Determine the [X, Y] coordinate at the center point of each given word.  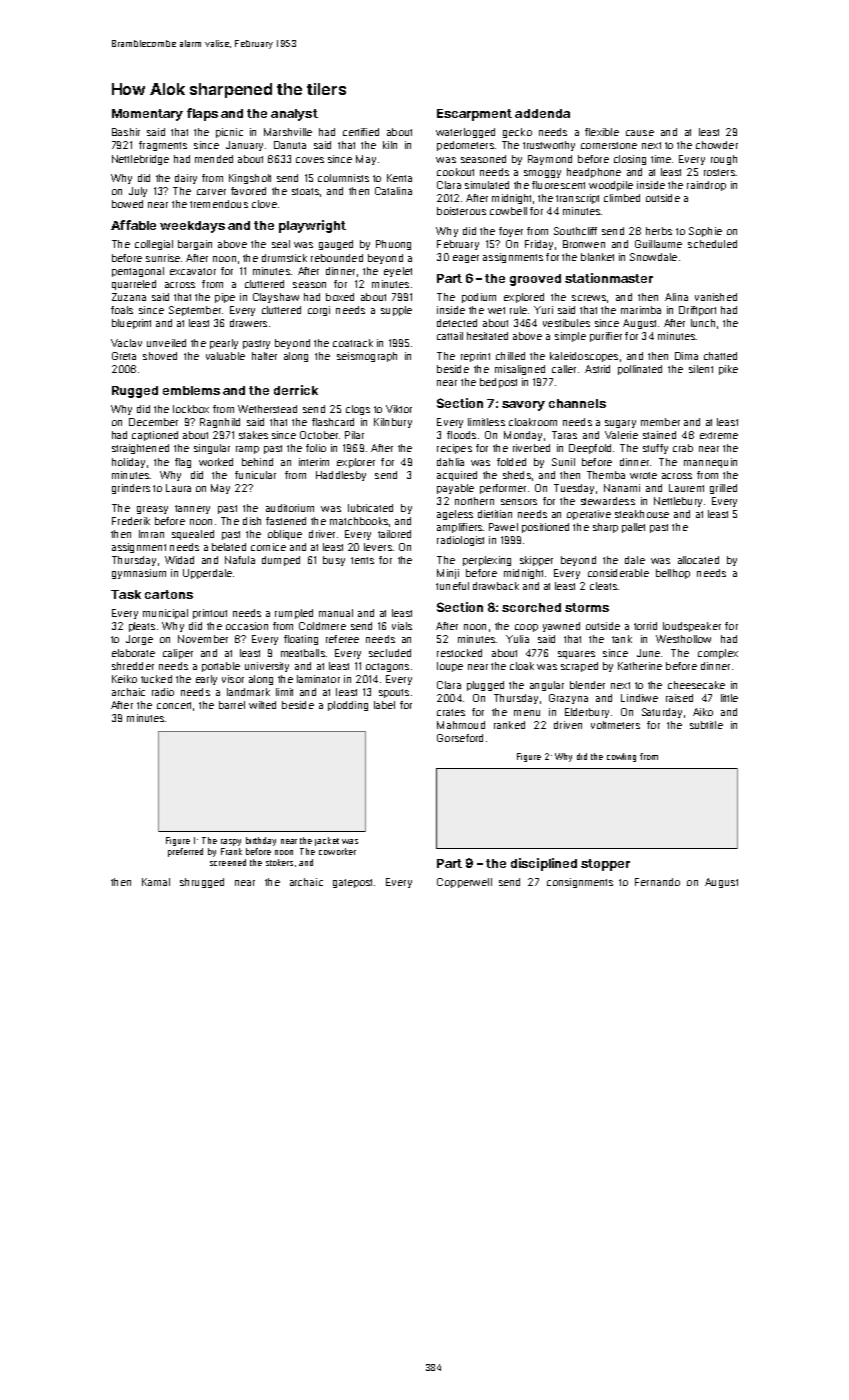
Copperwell [464, 883]
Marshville [288, 132]
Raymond [550, 160]
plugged [485, 686]
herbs [659, 231]
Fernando [657, 882]
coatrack [353, 343]
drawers [248, 323]
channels [577, 403]
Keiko [124, 679]
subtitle [706, 725]
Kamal [156, 882]
